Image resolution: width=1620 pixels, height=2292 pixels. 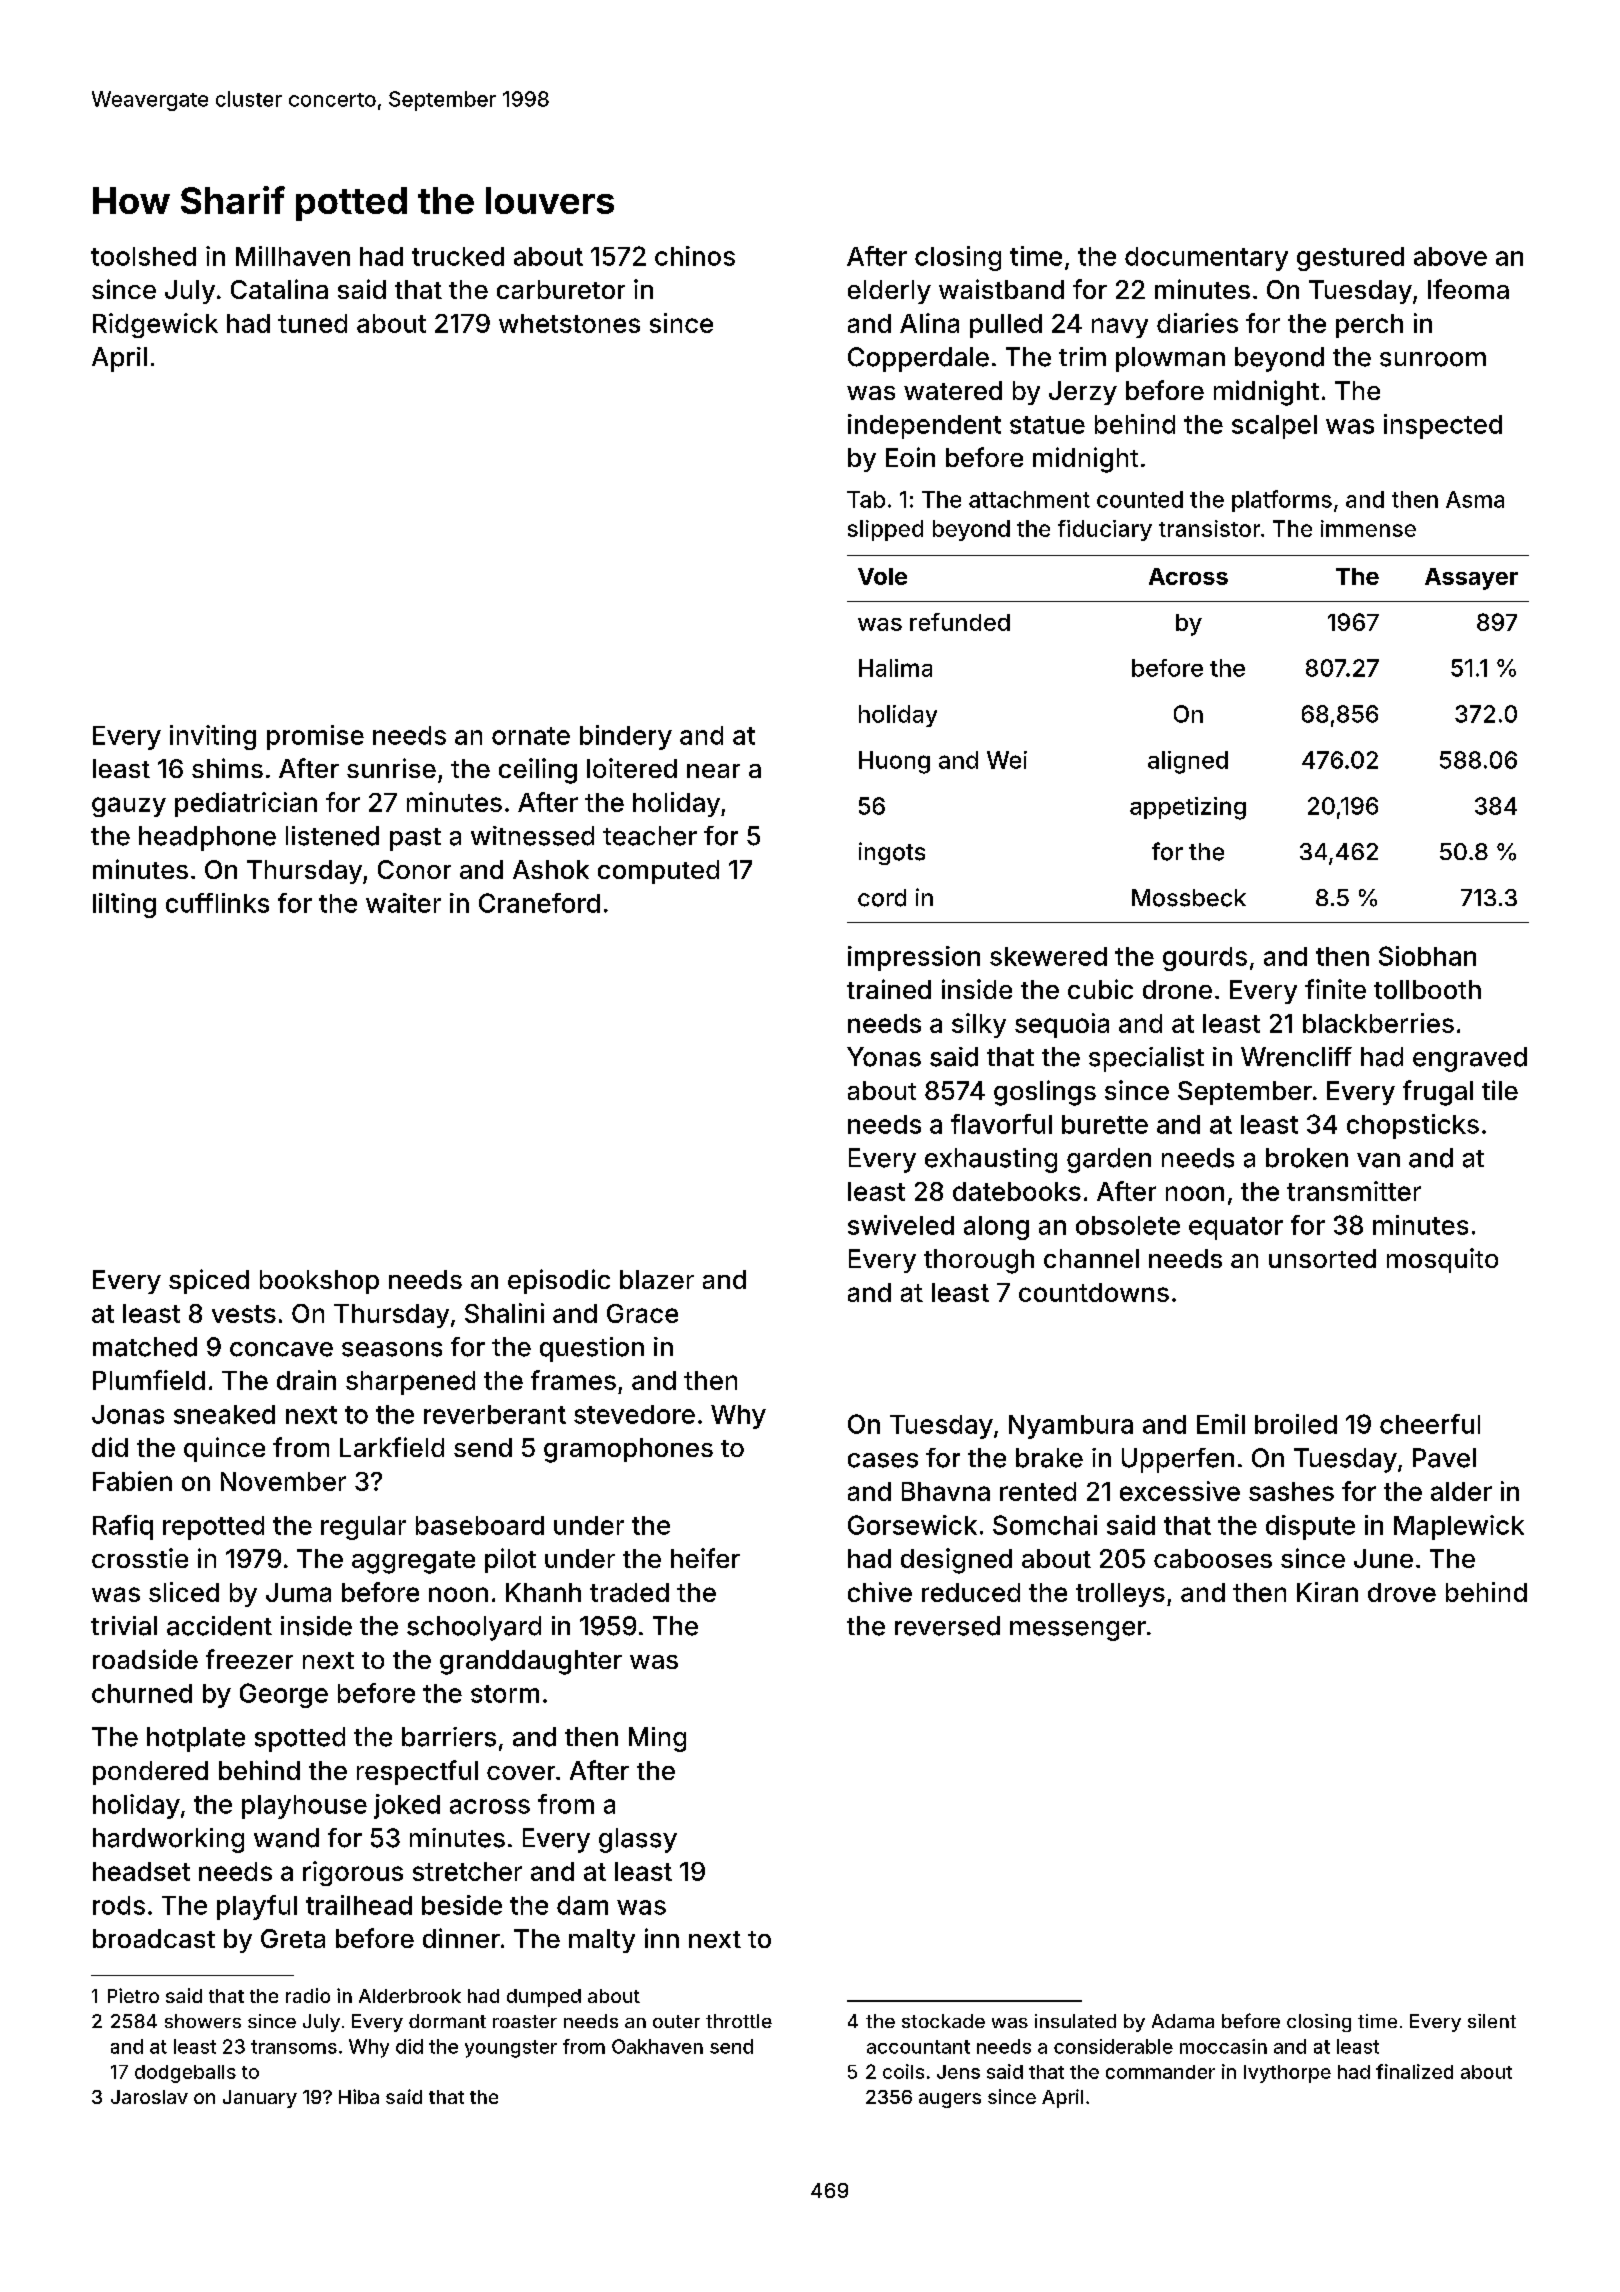 What do you see at coordinates (312, 323) in the image?
I see `tuned` at bounding box center [312, 323].
